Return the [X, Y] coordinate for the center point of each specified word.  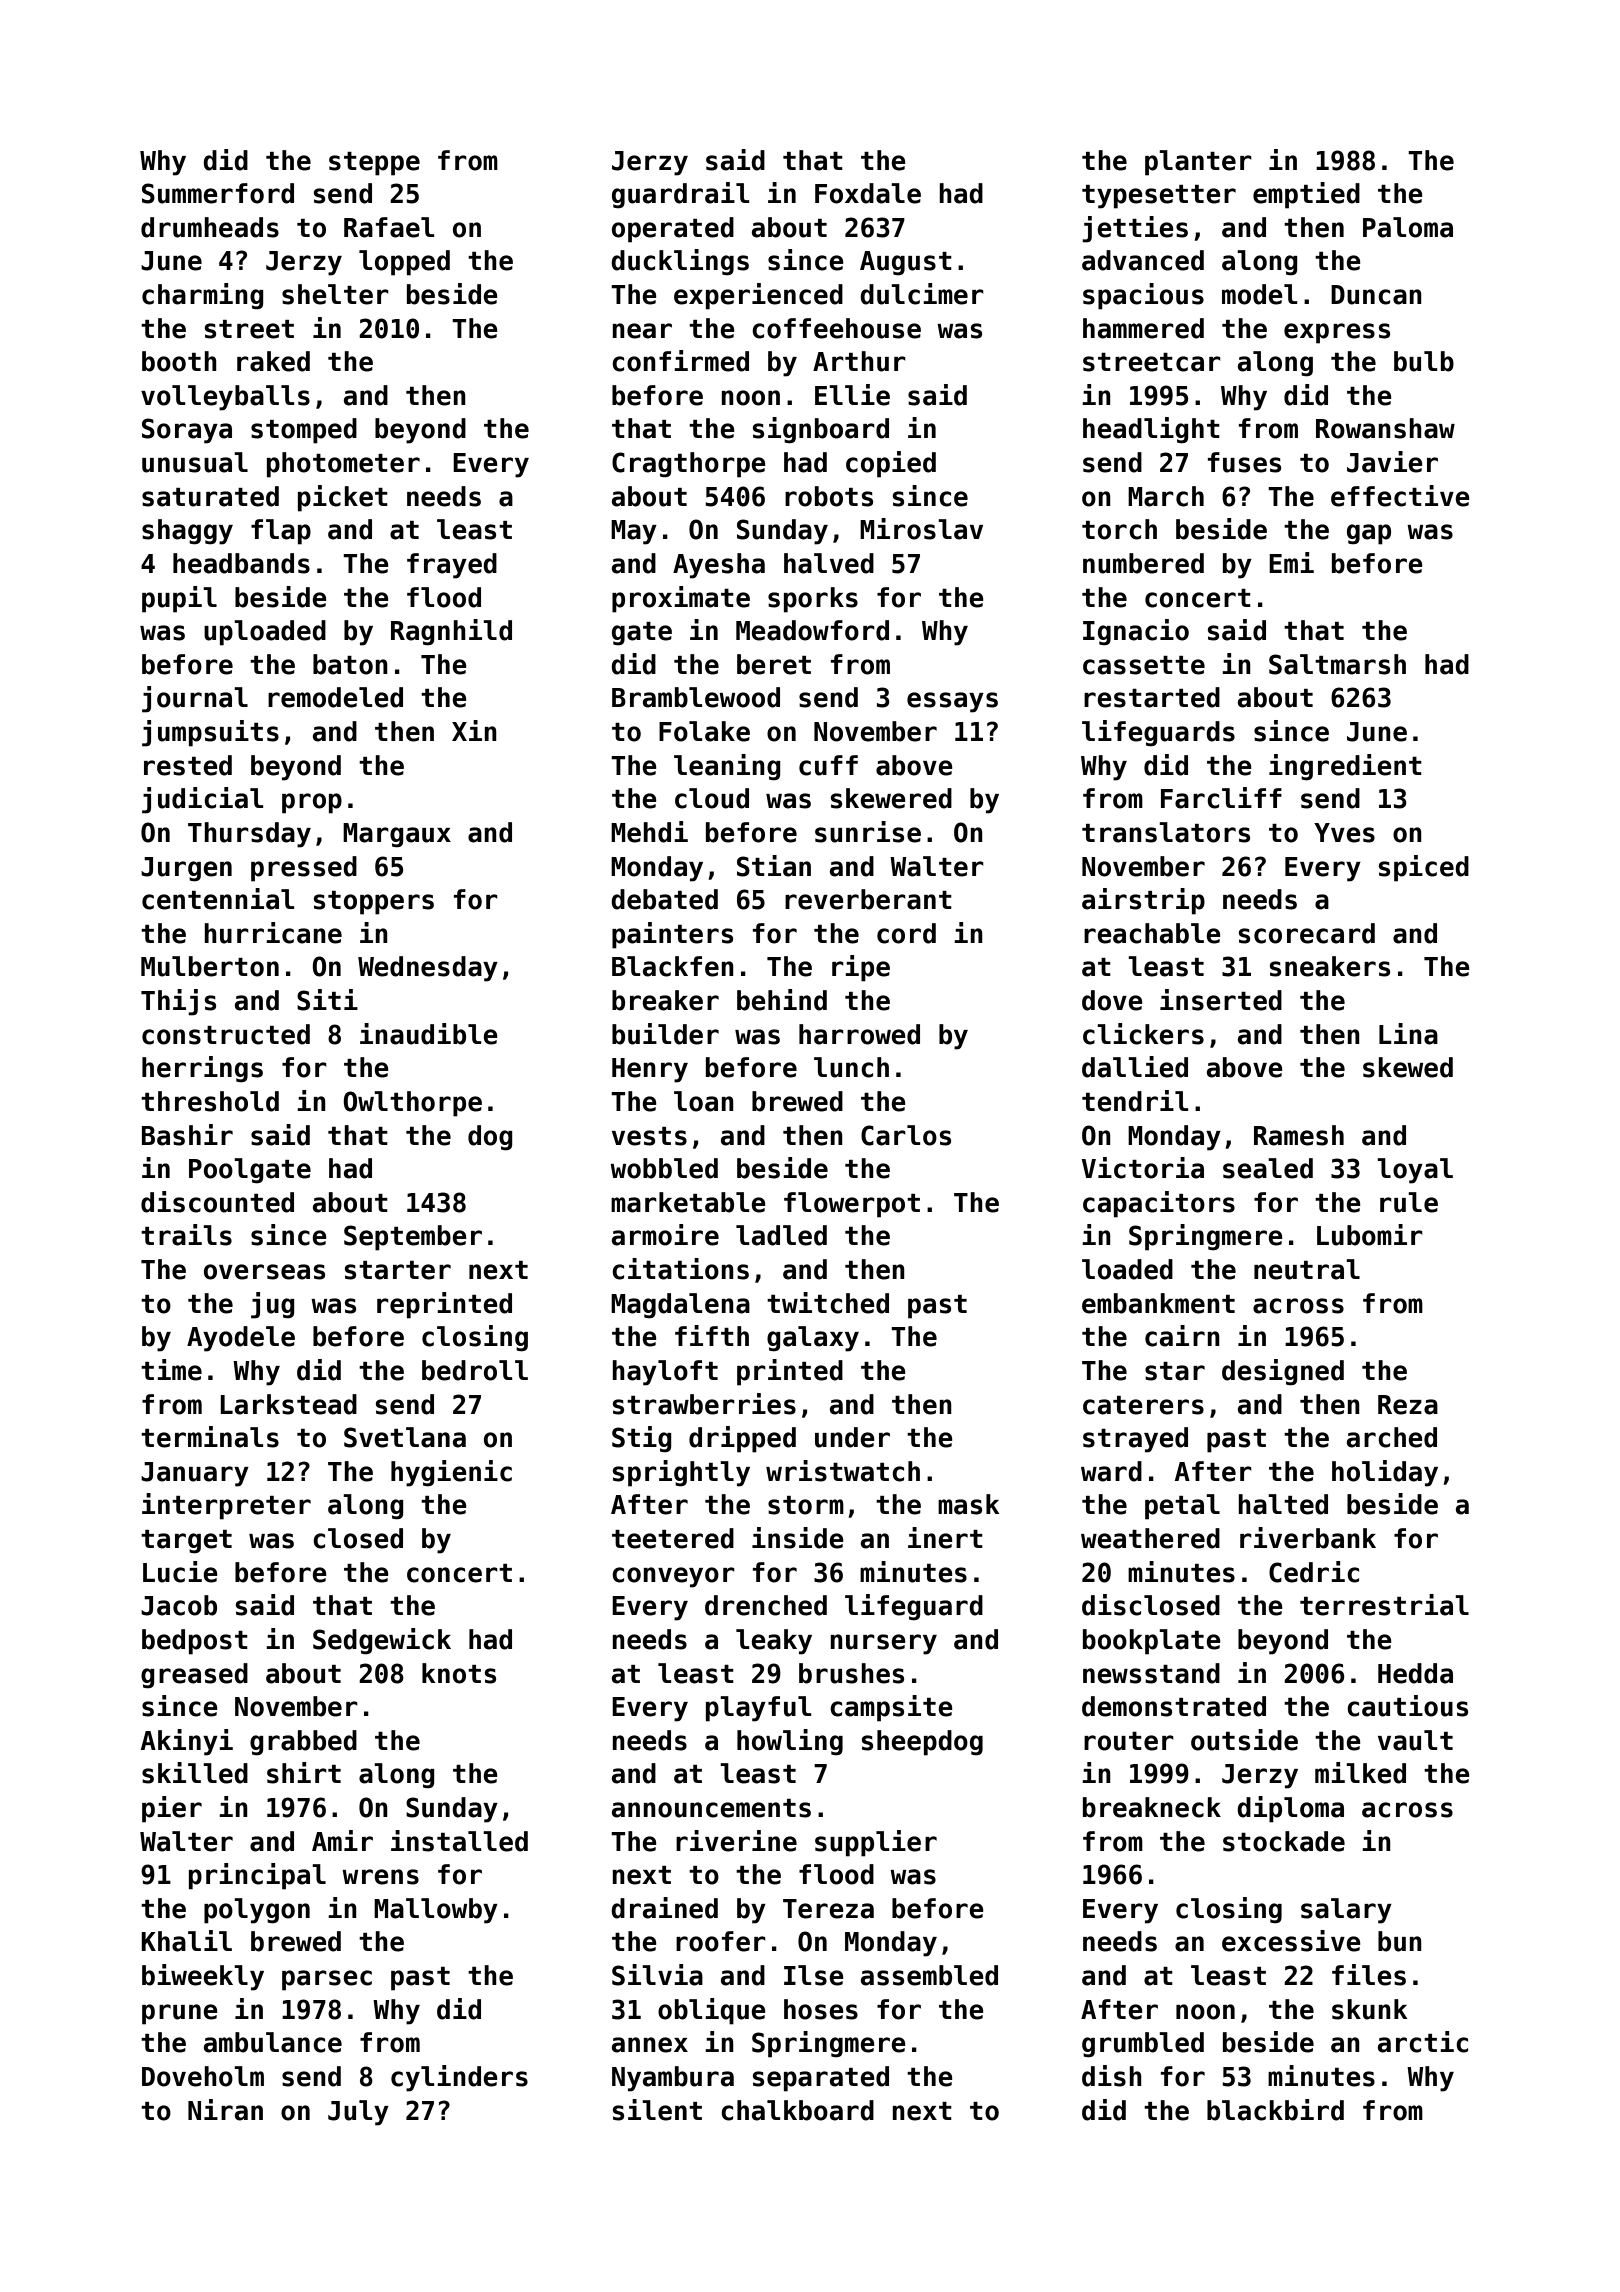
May [634, 532]
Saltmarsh [1337, 664]
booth [179, 361]
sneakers [1330, 966]
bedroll [475, 1370]
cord [906, 933]
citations [680, 1269]
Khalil [186, 1941]
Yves [1344, 833]
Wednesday [428, 969]
